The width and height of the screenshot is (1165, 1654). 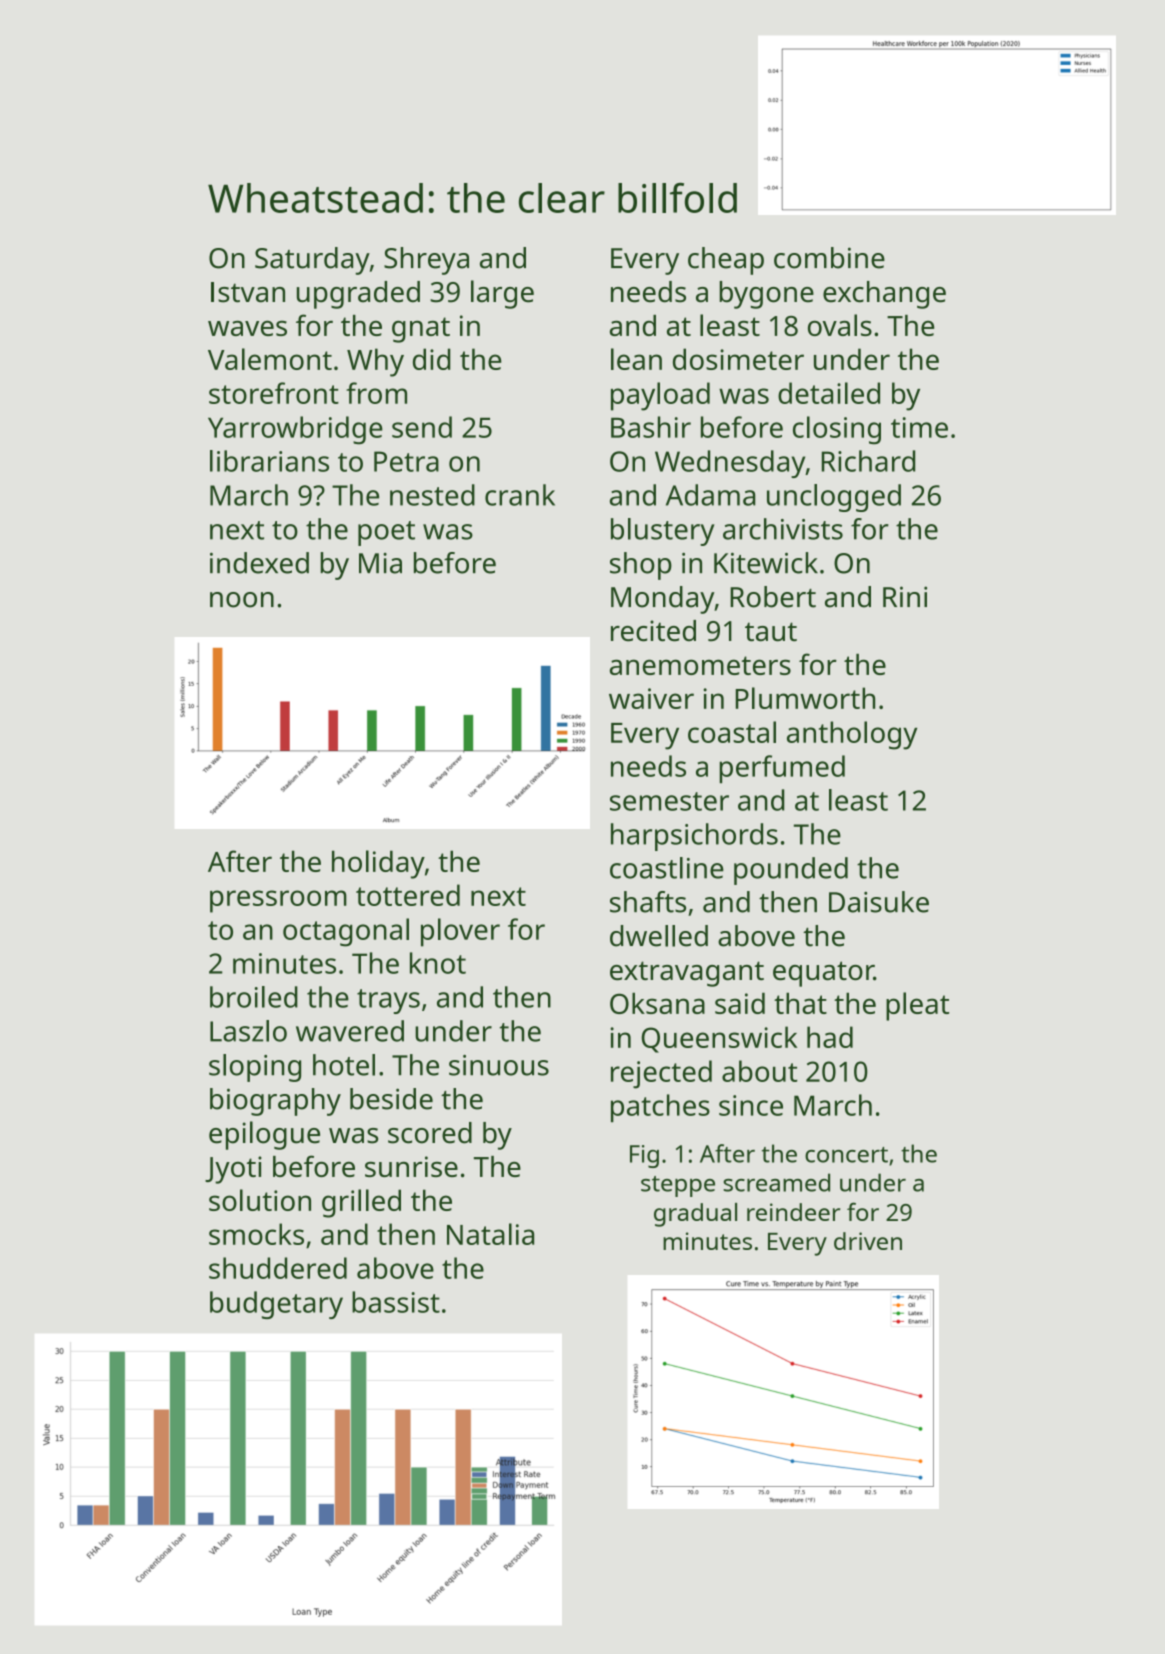 I want to click on wavered, so click(x=350, y=1031).
